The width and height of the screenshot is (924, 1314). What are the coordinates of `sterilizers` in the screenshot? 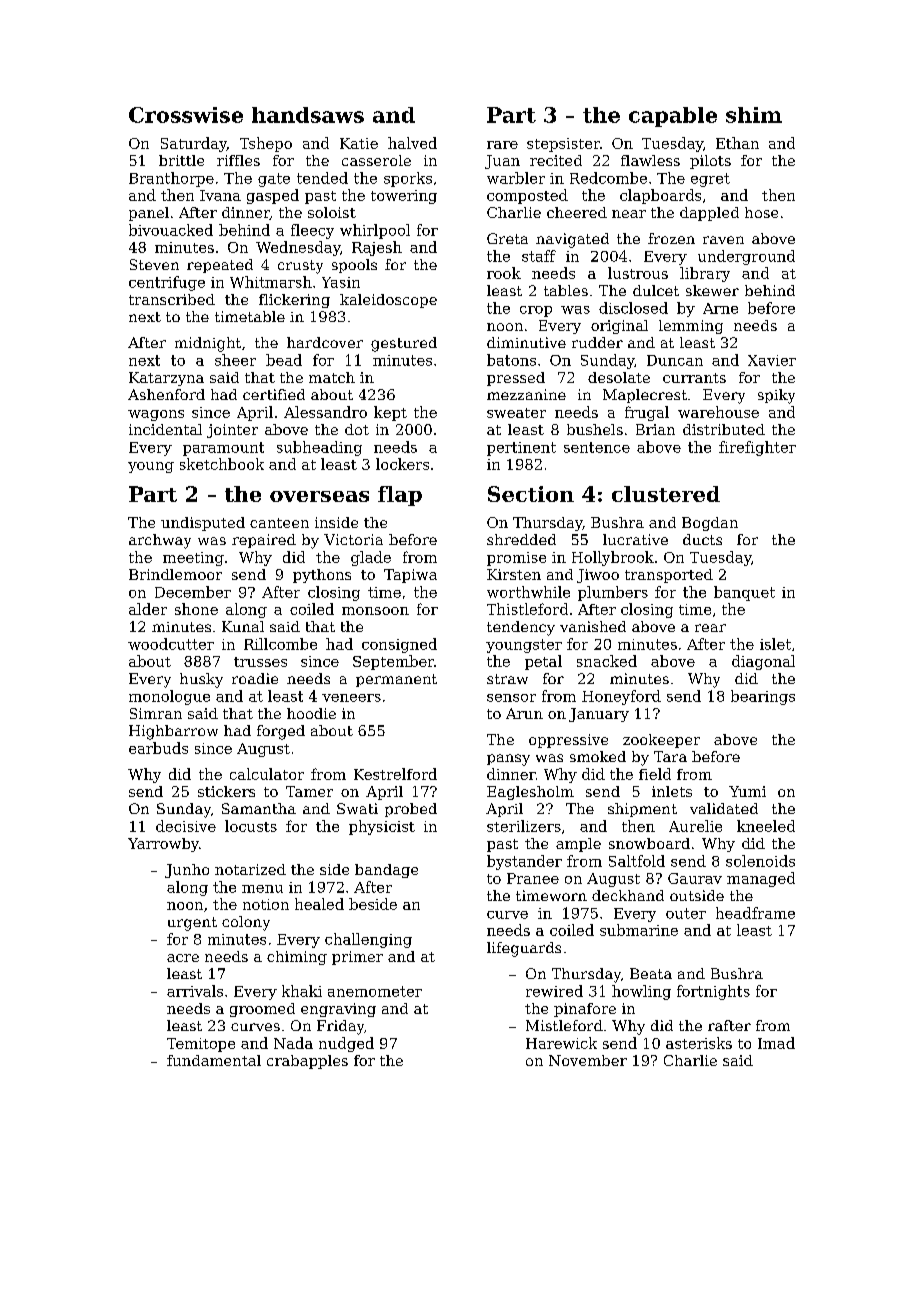 It's located at (524, 826).
